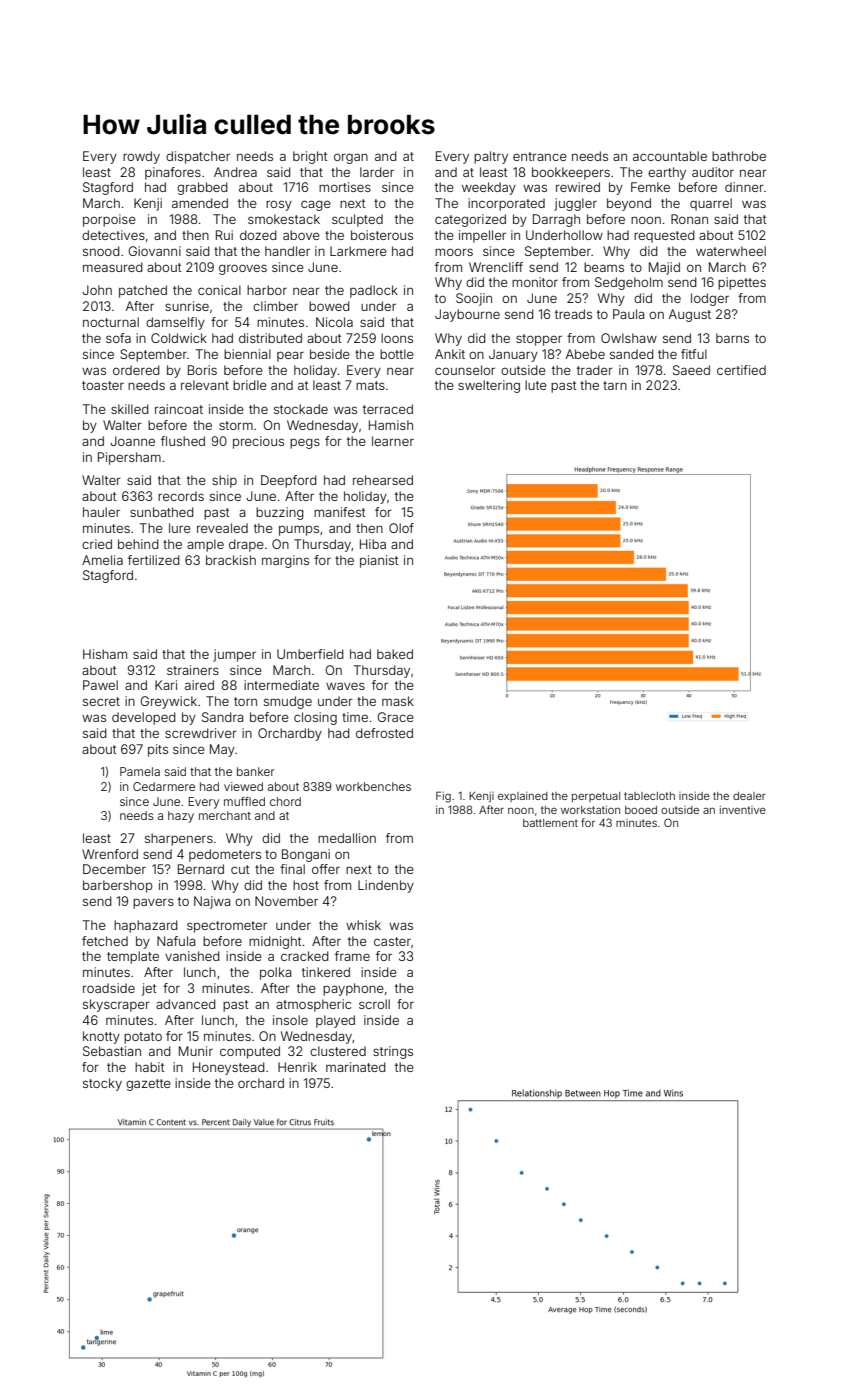 The width and height of the image is (849, 1400). I want to click on rowdy, so click(141, 157).
